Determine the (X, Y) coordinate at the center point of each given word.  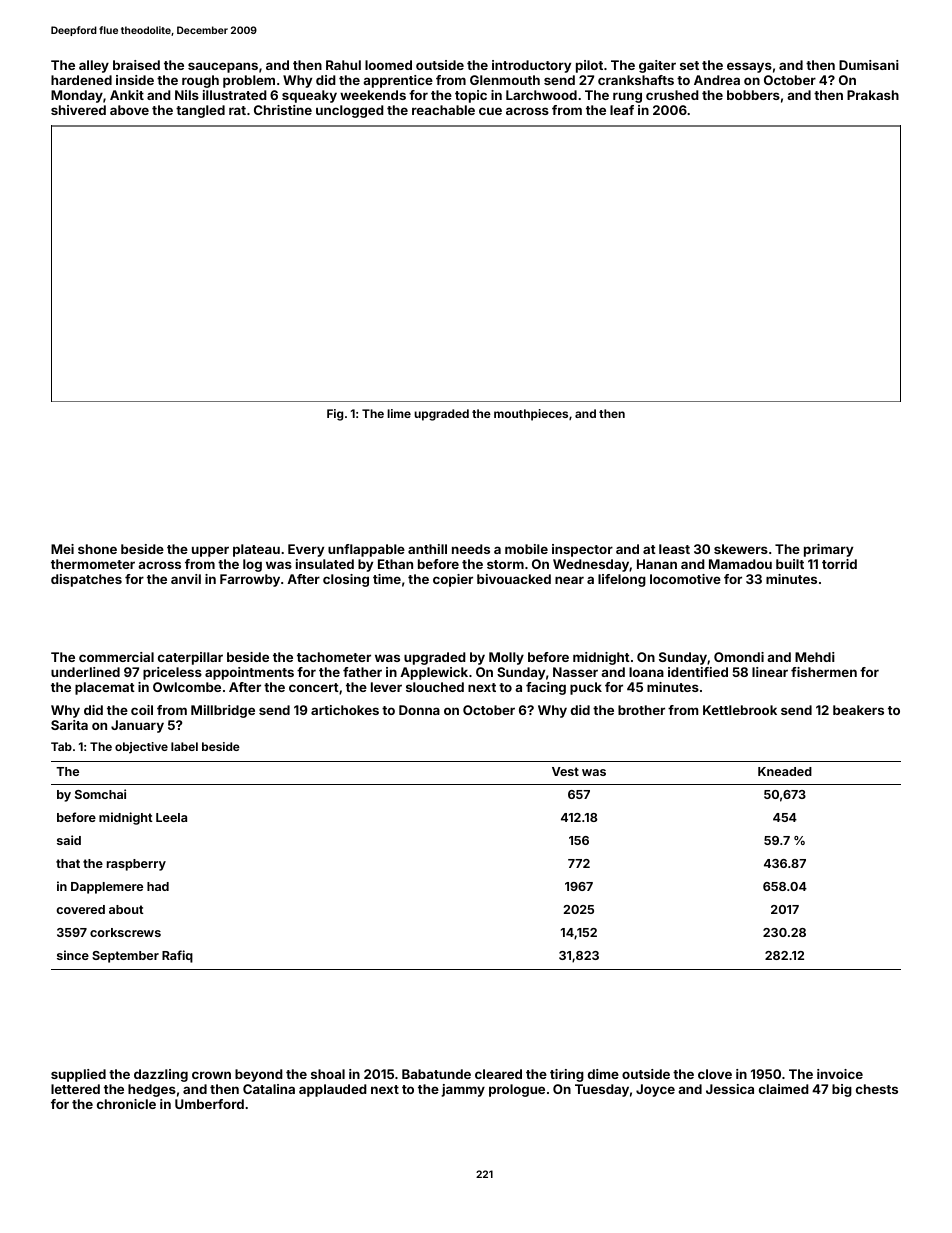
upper (210, 551)
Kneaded (785, 771)
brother (641, 710)
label (184, 746)
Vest (565, 771)
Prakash (873, 95)
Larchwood (541, 95)
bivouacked (514, 579)
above (129, 110)
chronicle (126, 1104)
